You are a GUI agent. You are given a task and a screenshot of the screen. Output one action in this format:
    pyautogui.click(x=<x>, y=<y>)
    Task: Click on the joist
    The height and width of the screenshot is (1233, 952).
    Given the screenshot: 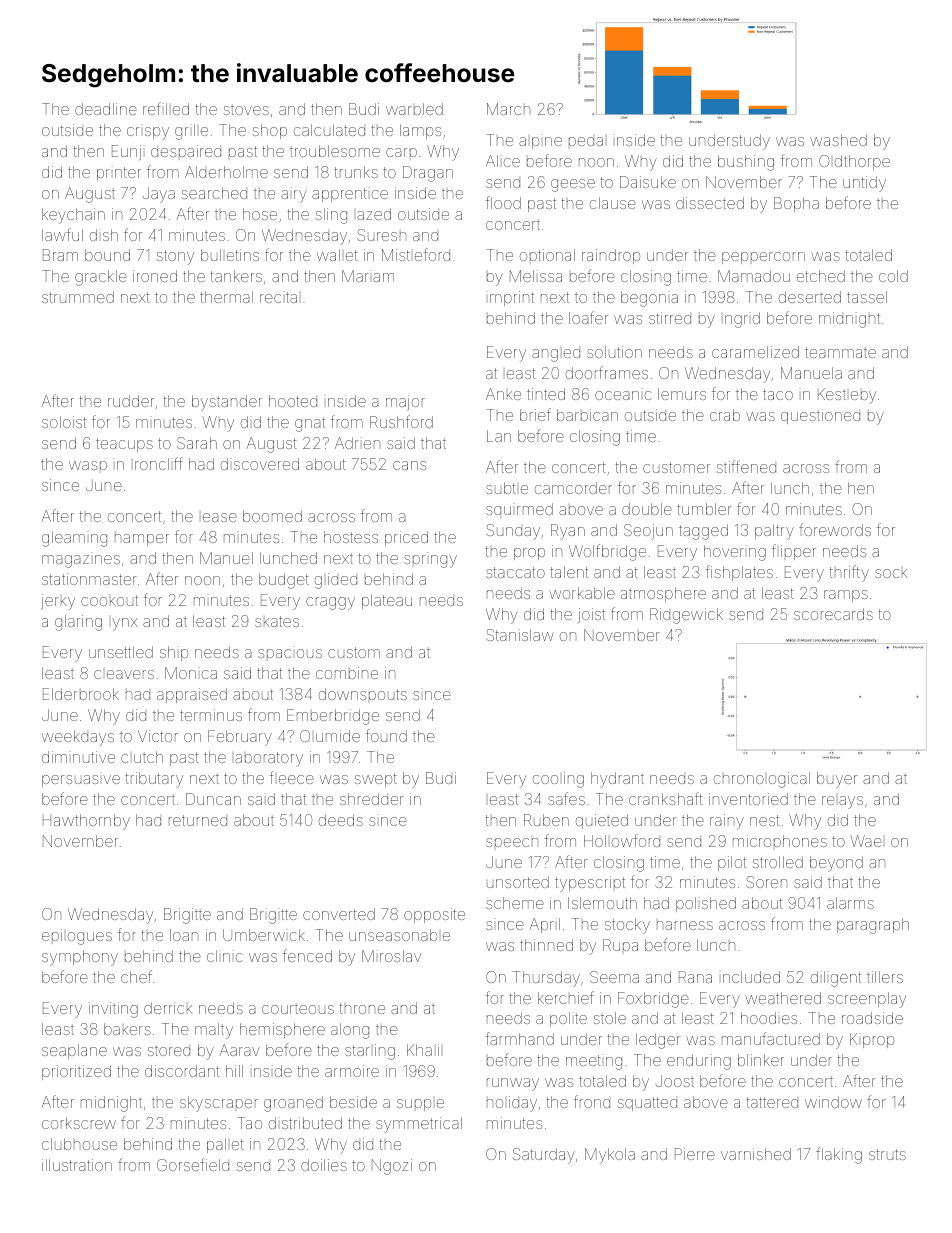 What is the action you would take?
    pyautogui.click(x=591, y=615)
